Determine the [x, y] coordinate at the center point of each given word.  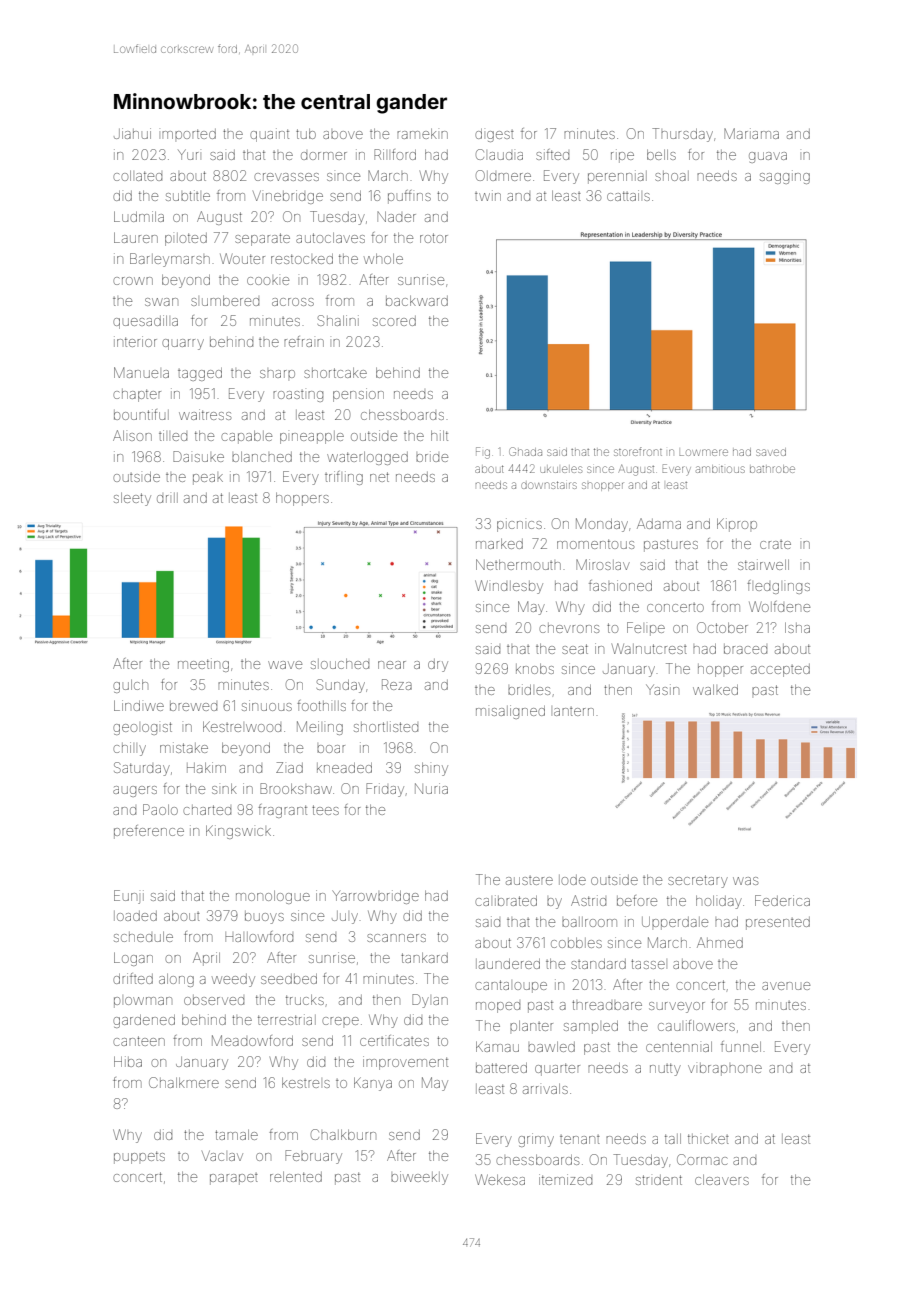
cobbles [576, 943]
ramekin [422, 134]
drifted [133, 978]
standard [598, 964]
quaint [269, 135]
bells [661, 155]
